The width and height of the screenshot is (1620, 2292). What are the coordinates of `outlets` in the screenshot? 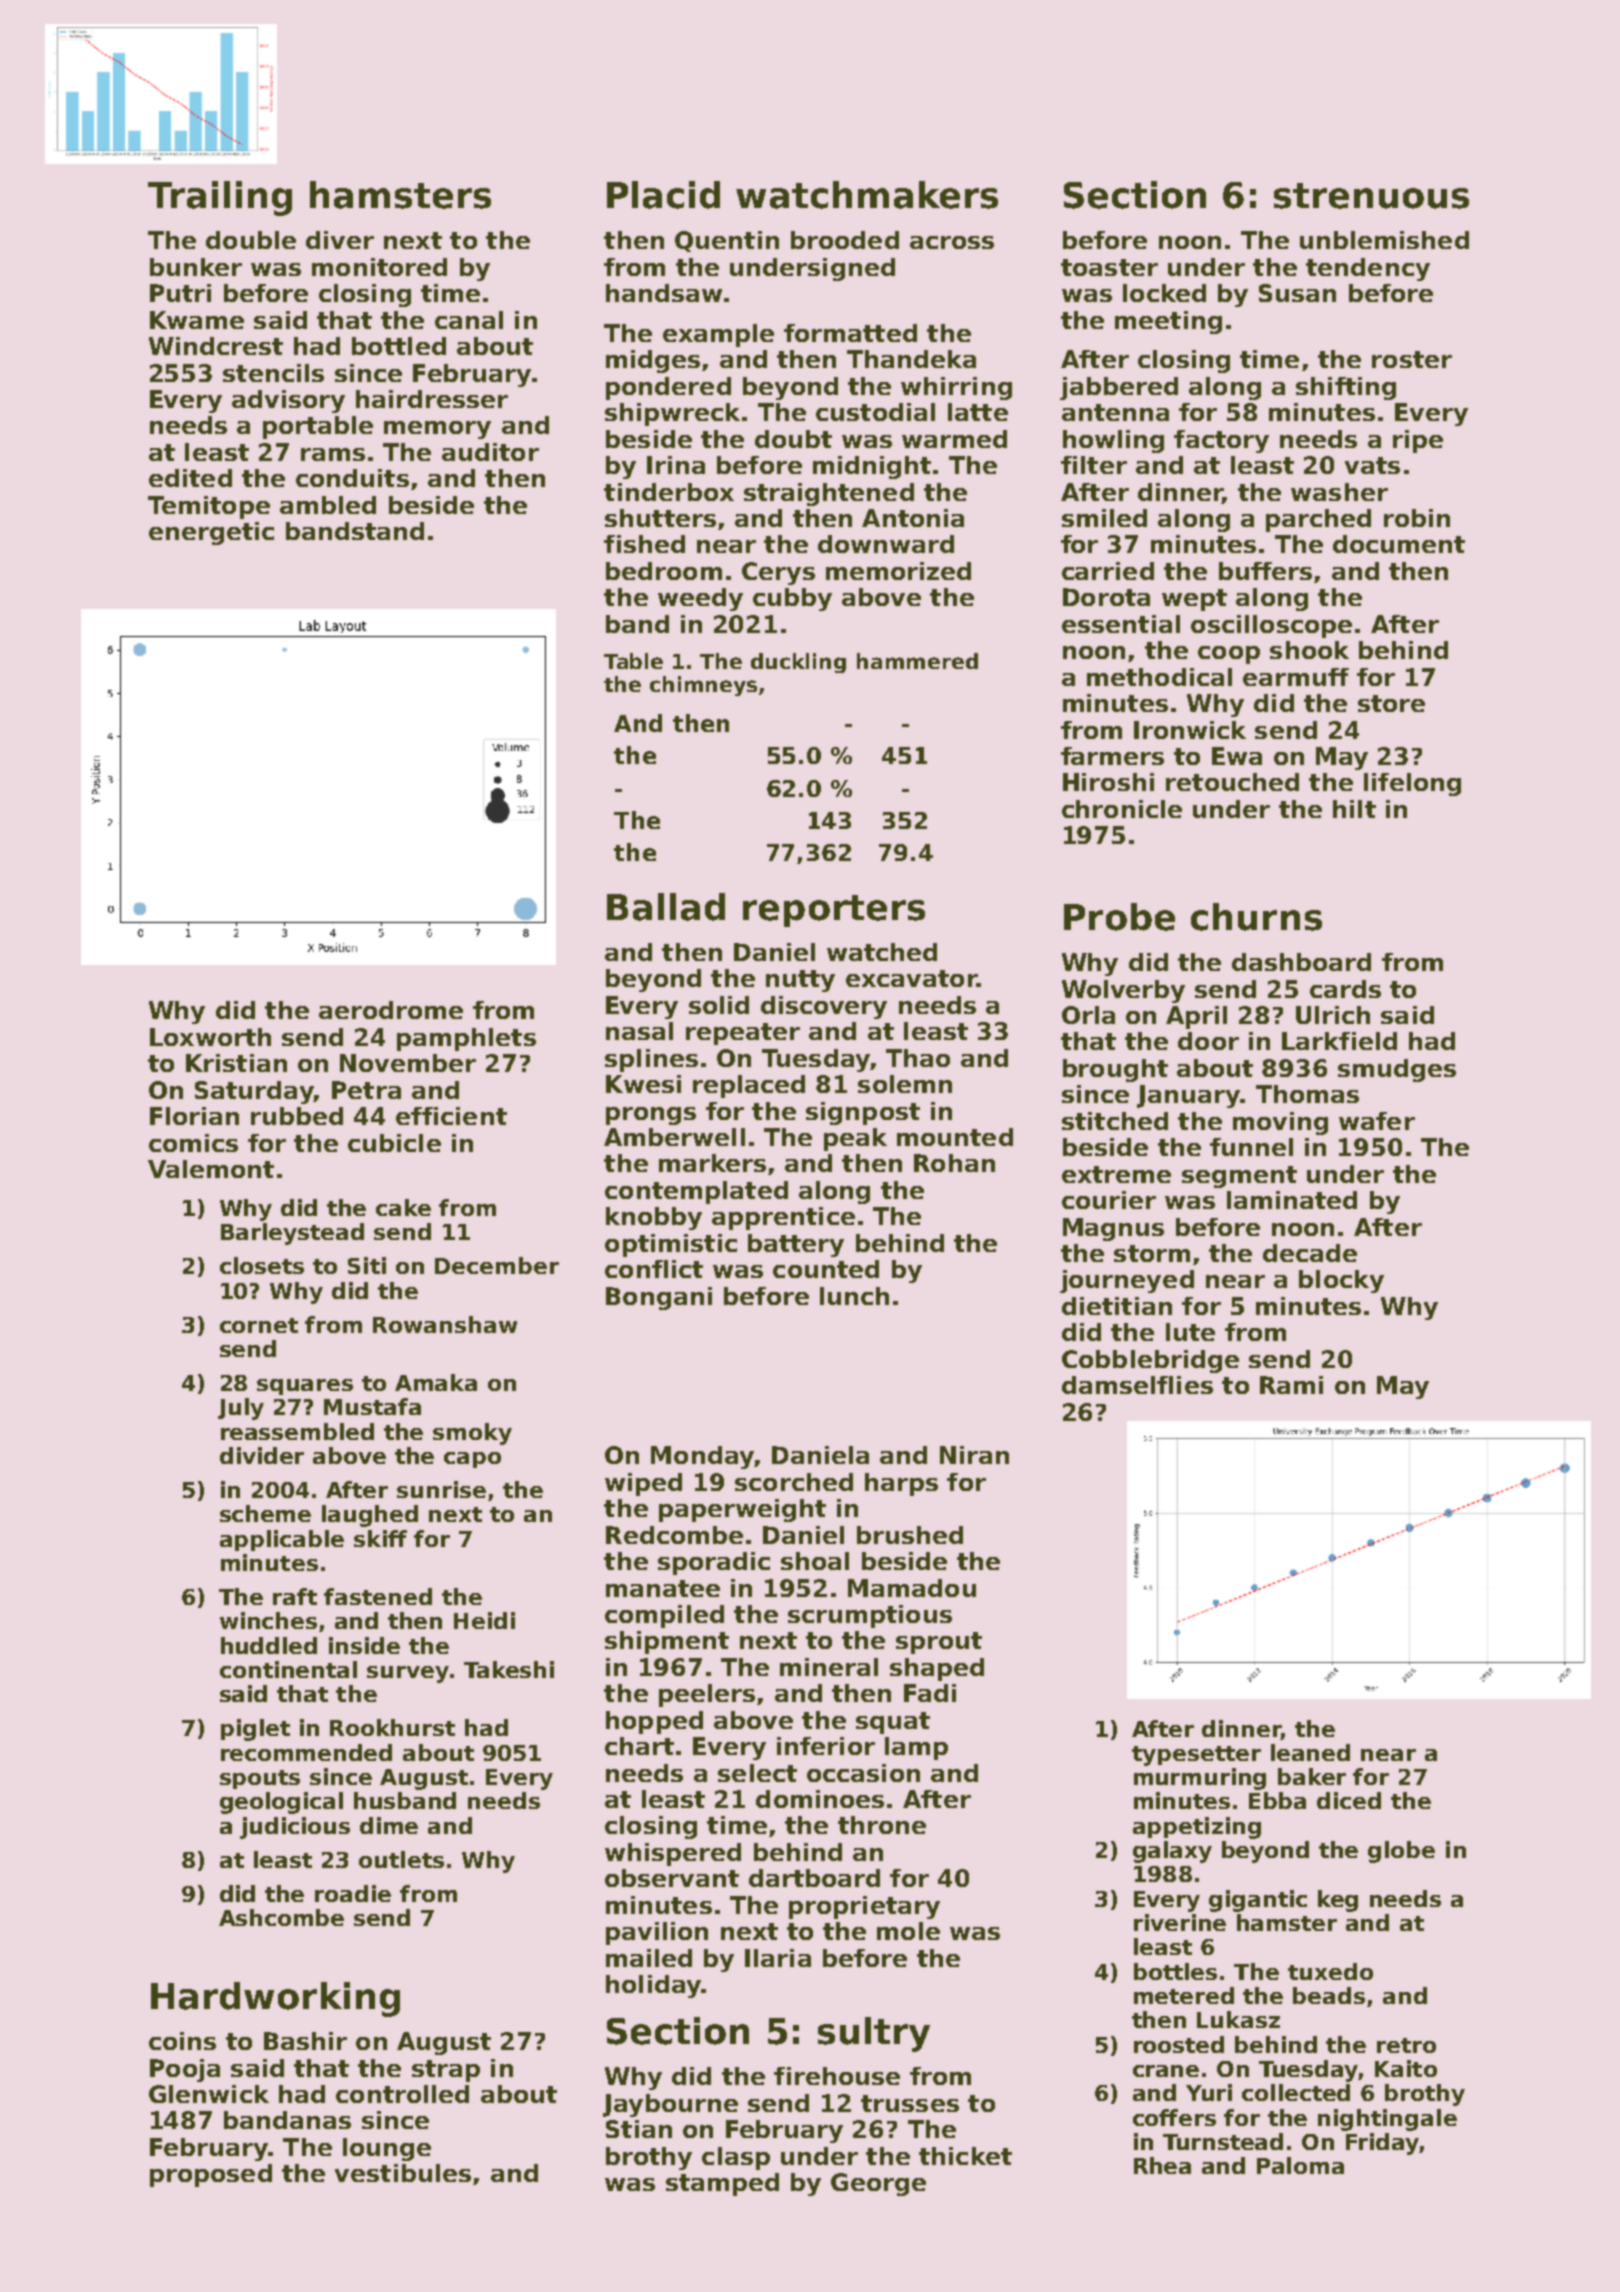 It's located at (401, 1859).
